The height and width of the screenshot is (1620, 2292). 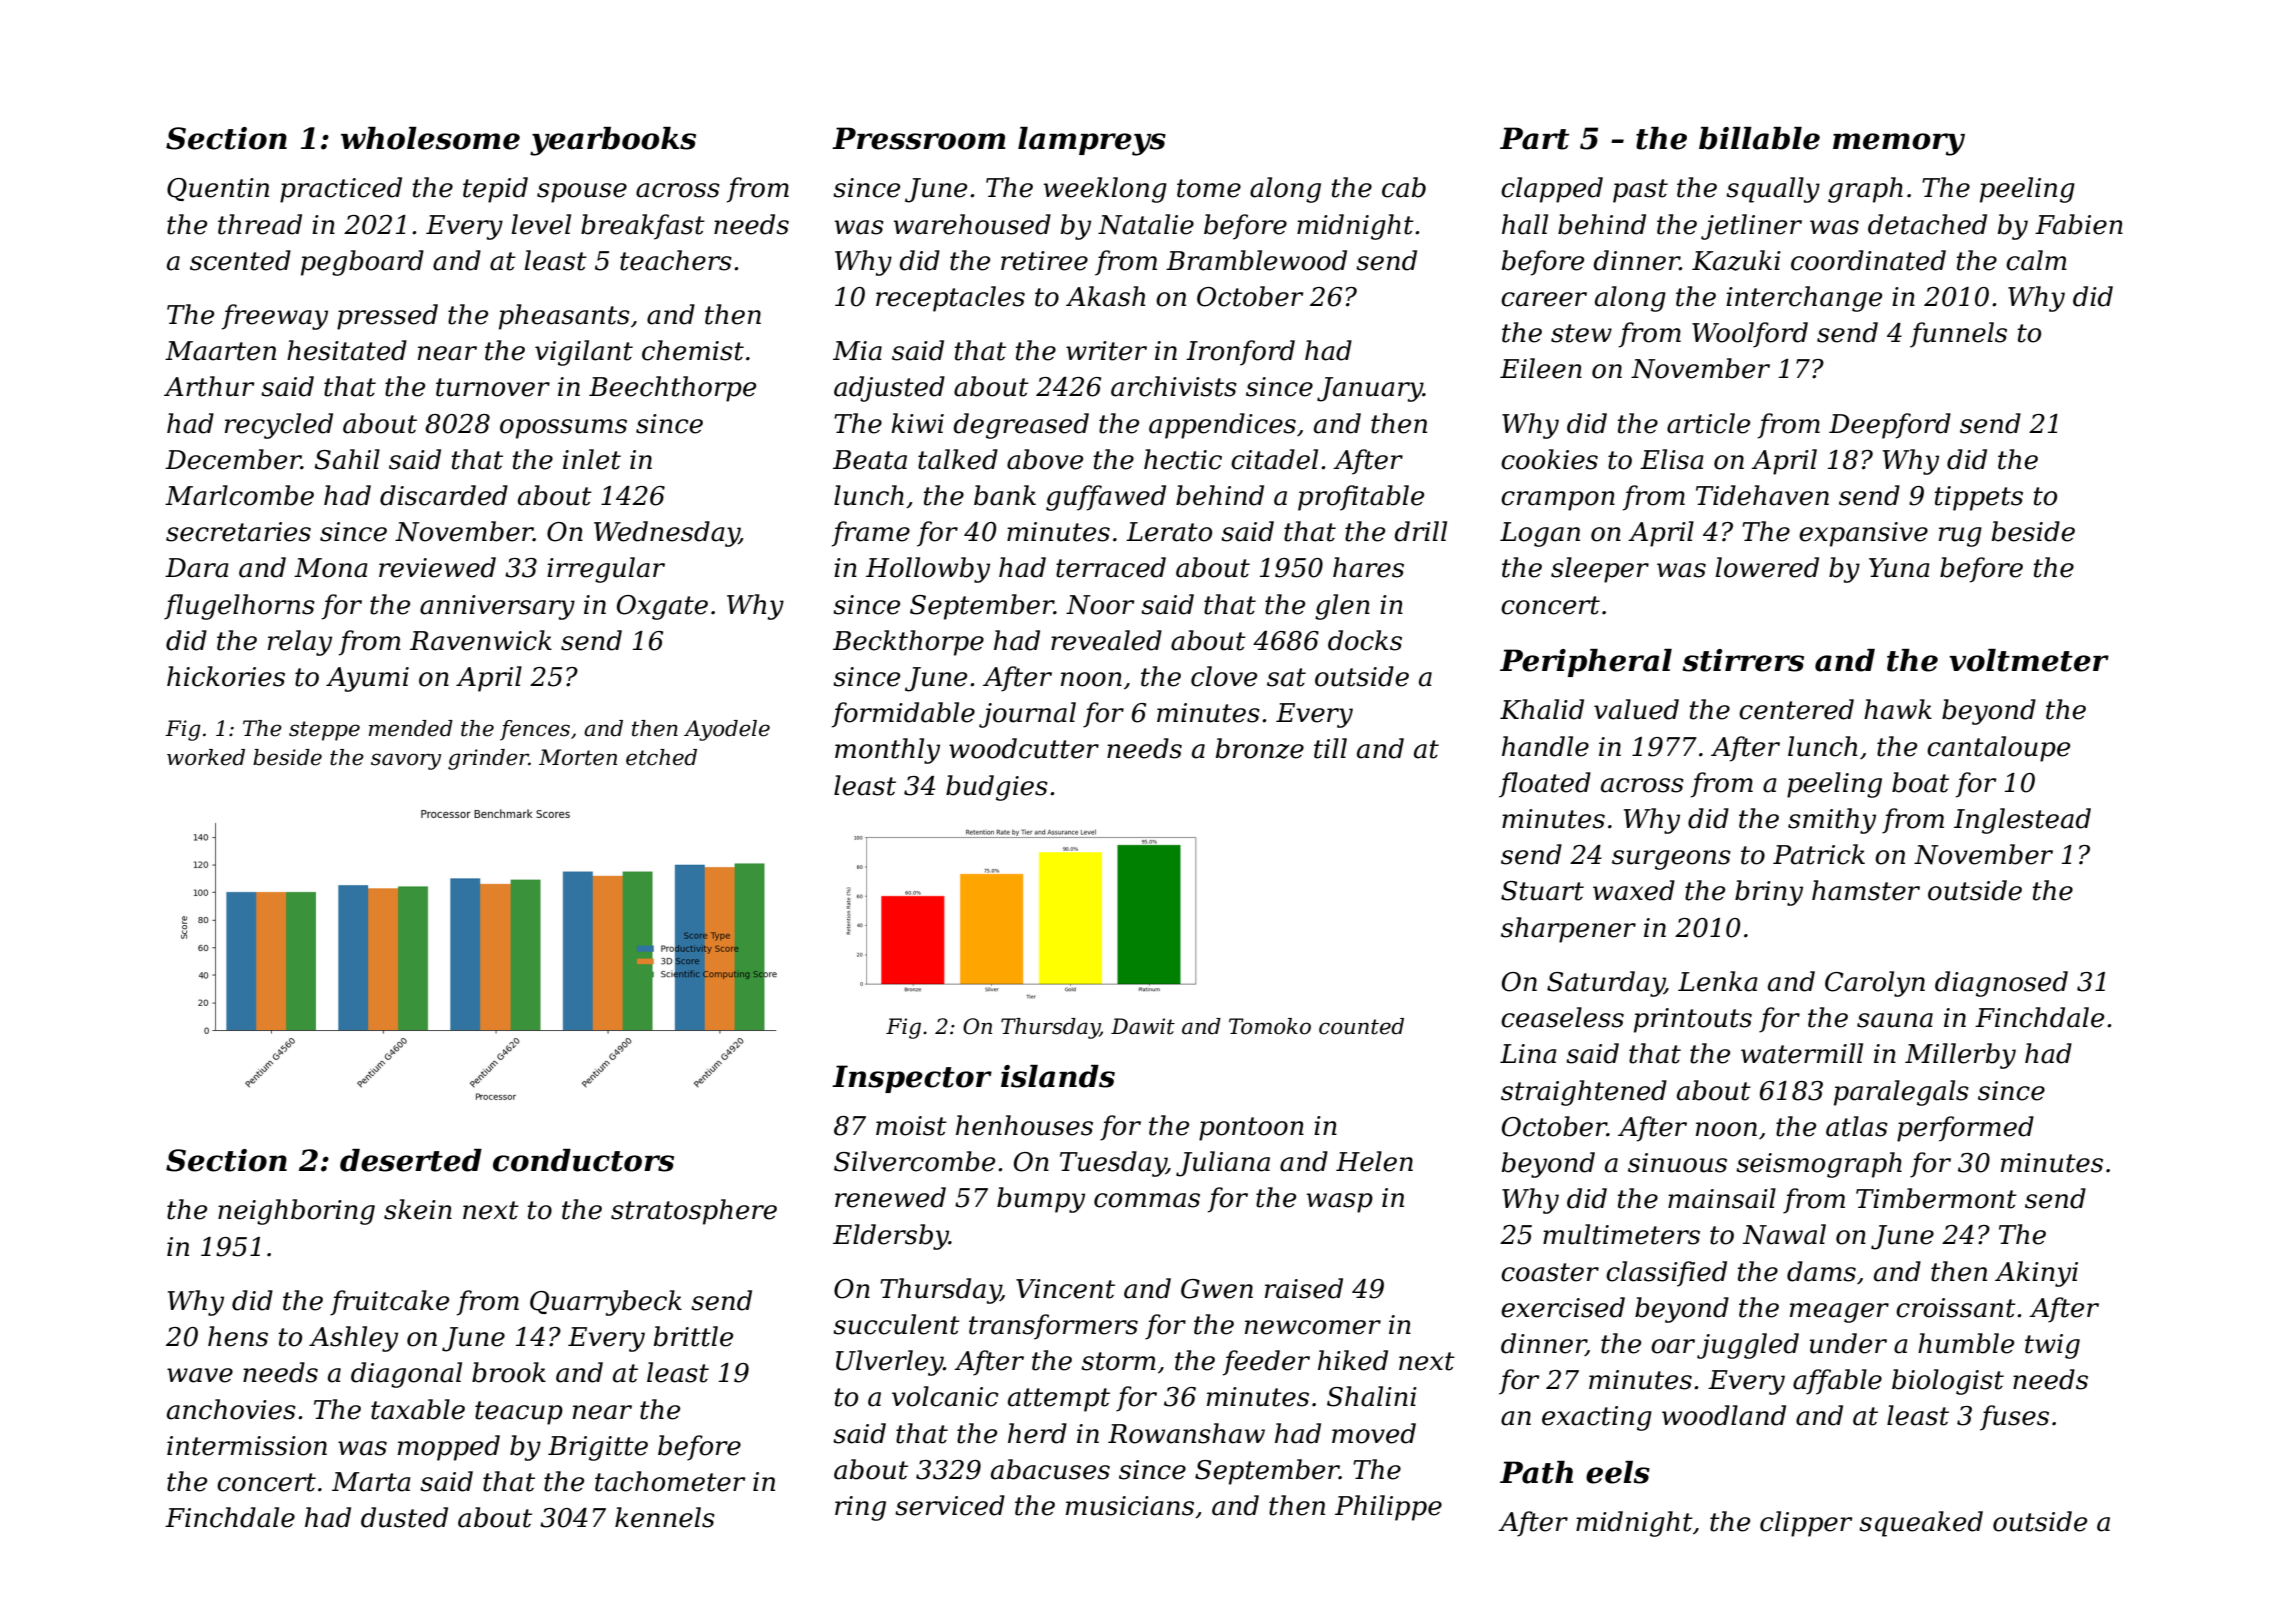 What do you see at coordinates (1921, 1524) in the screenshot?
I see `squeaked` at bounding box center [1921, 1524].
